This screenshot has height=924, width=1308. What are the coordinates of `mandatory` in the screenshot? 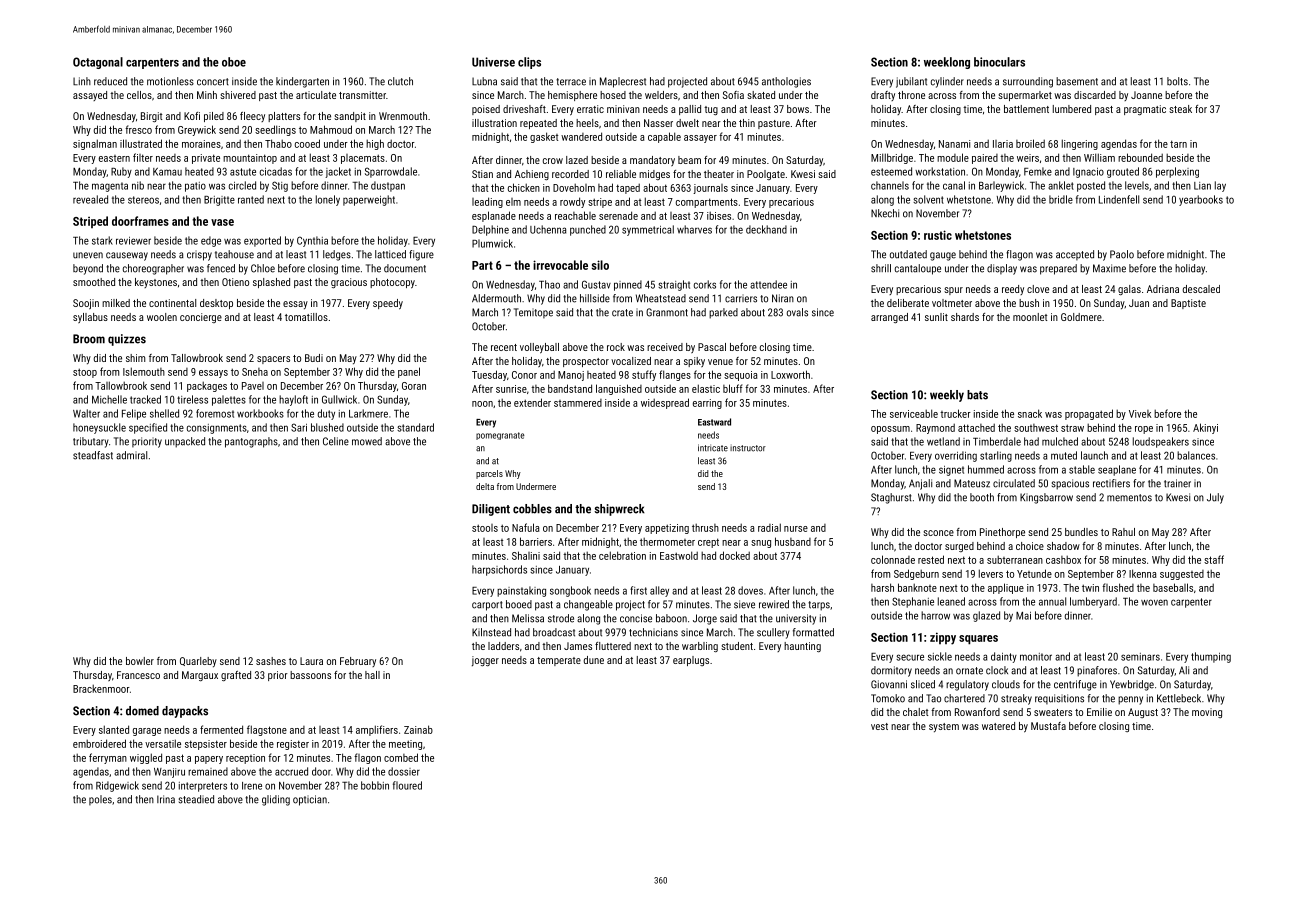 It's located at (652, 161).
